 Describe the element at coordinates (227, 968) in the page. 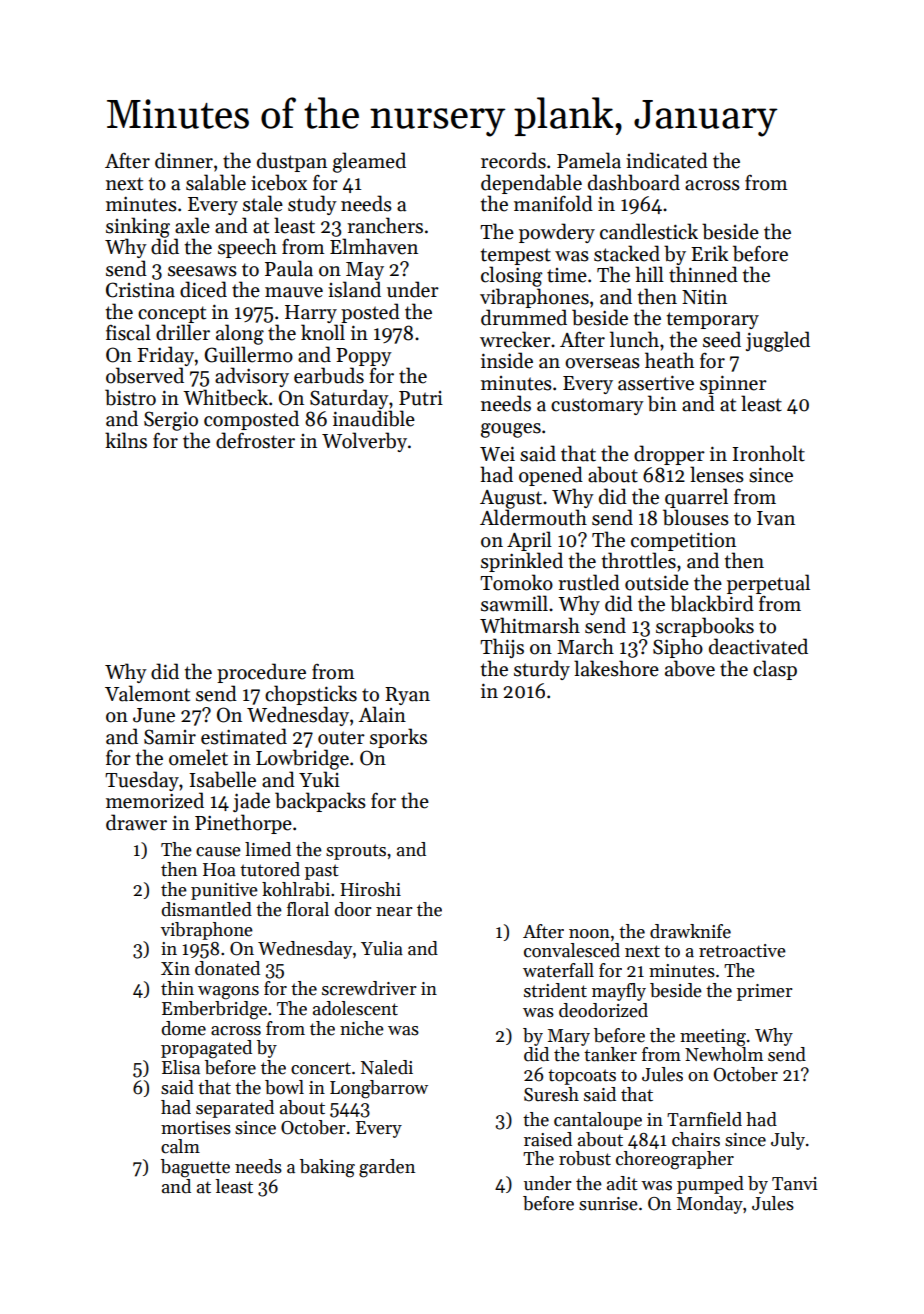

I see `donated` at that location.
